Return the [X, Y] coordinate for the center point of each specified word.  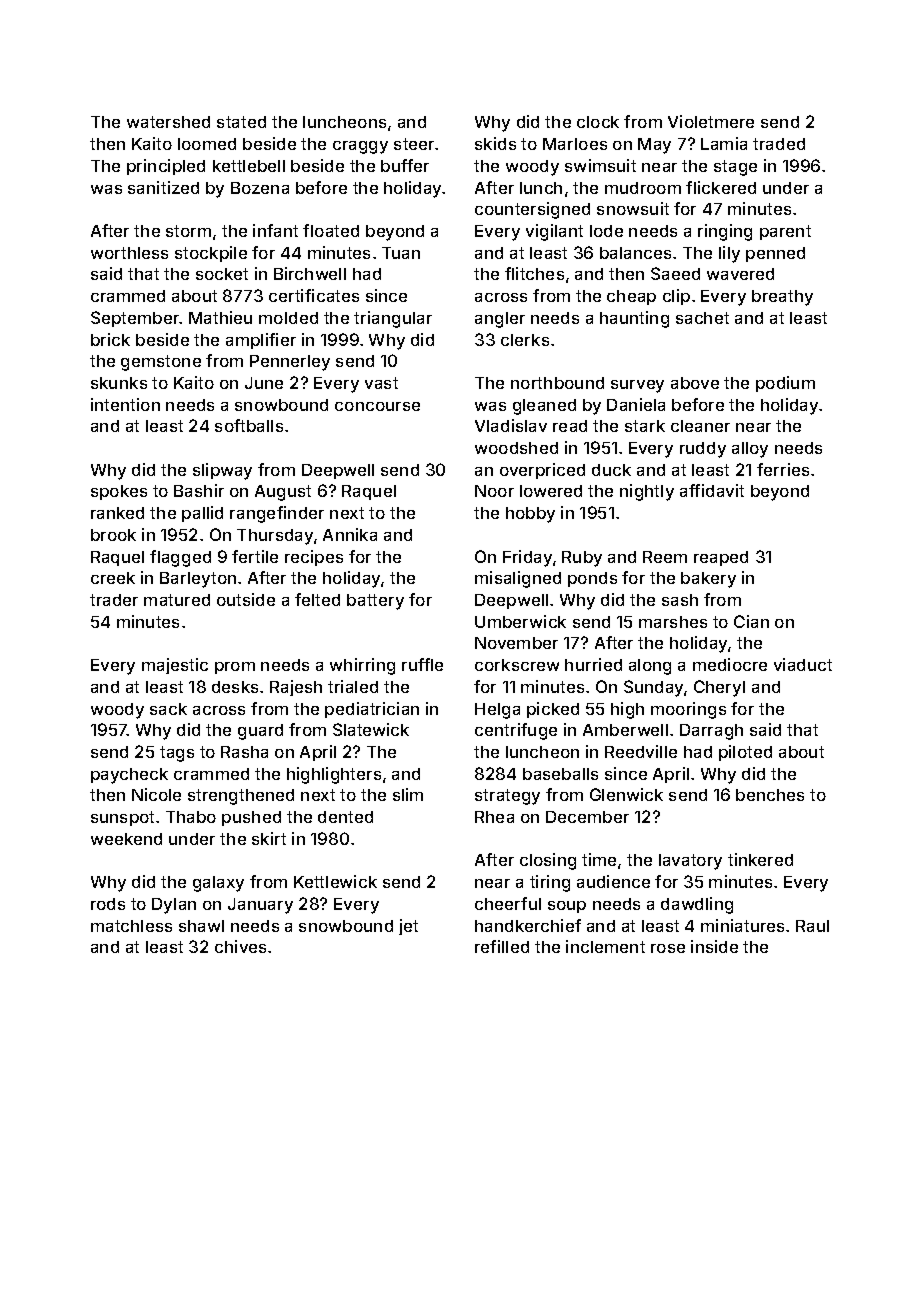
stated [241, 122]
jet [408, 927]
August [283, 493]
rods [108, 904]
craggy [360, 147]
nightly [647, 492]
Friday [527, 558]
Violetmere [711, 121]
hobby [530, 515]
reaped [721, 558]
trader [114, 600]
